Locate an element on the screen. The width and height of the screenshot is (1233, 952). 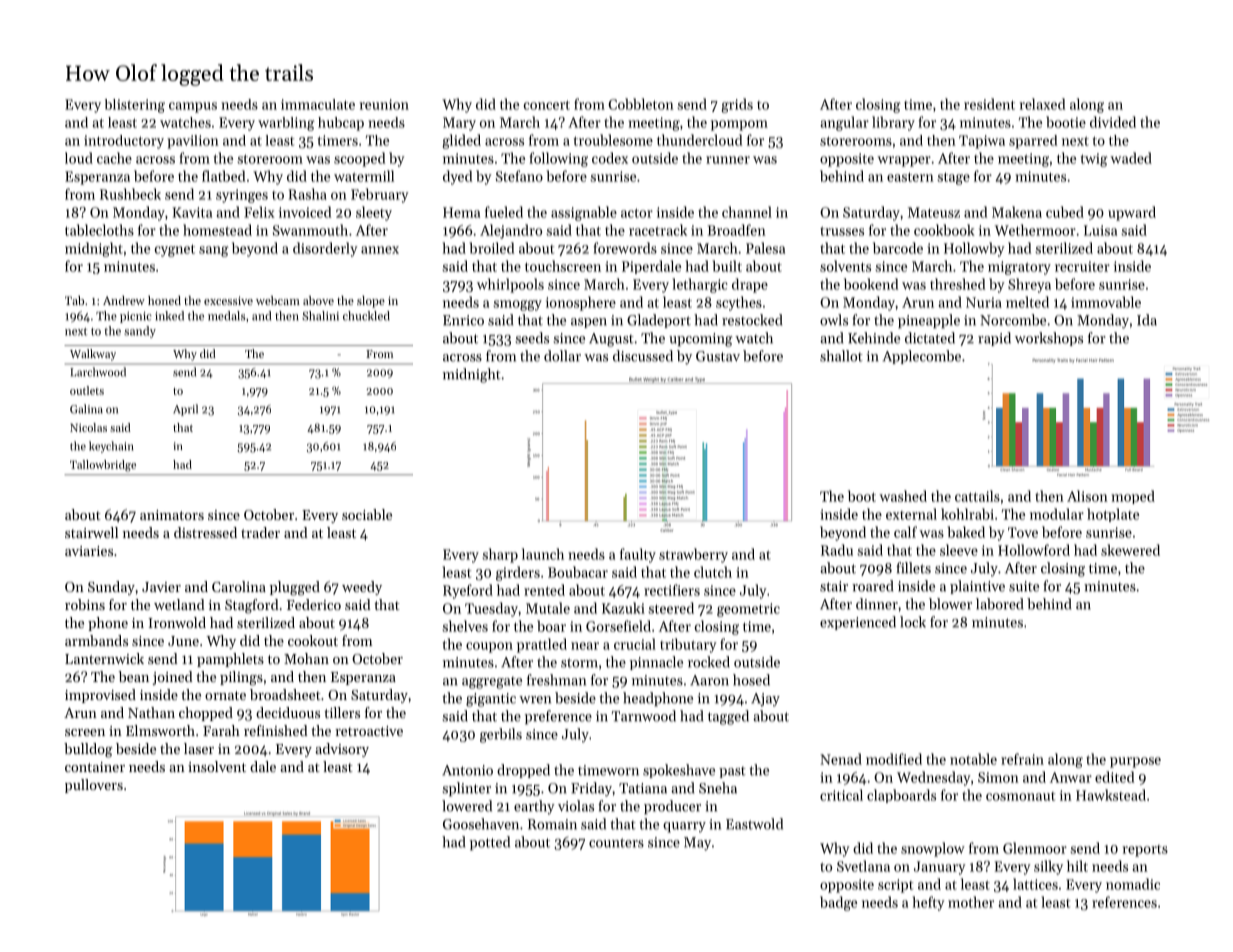
Ryeford is located at coordinates (468, 591).
